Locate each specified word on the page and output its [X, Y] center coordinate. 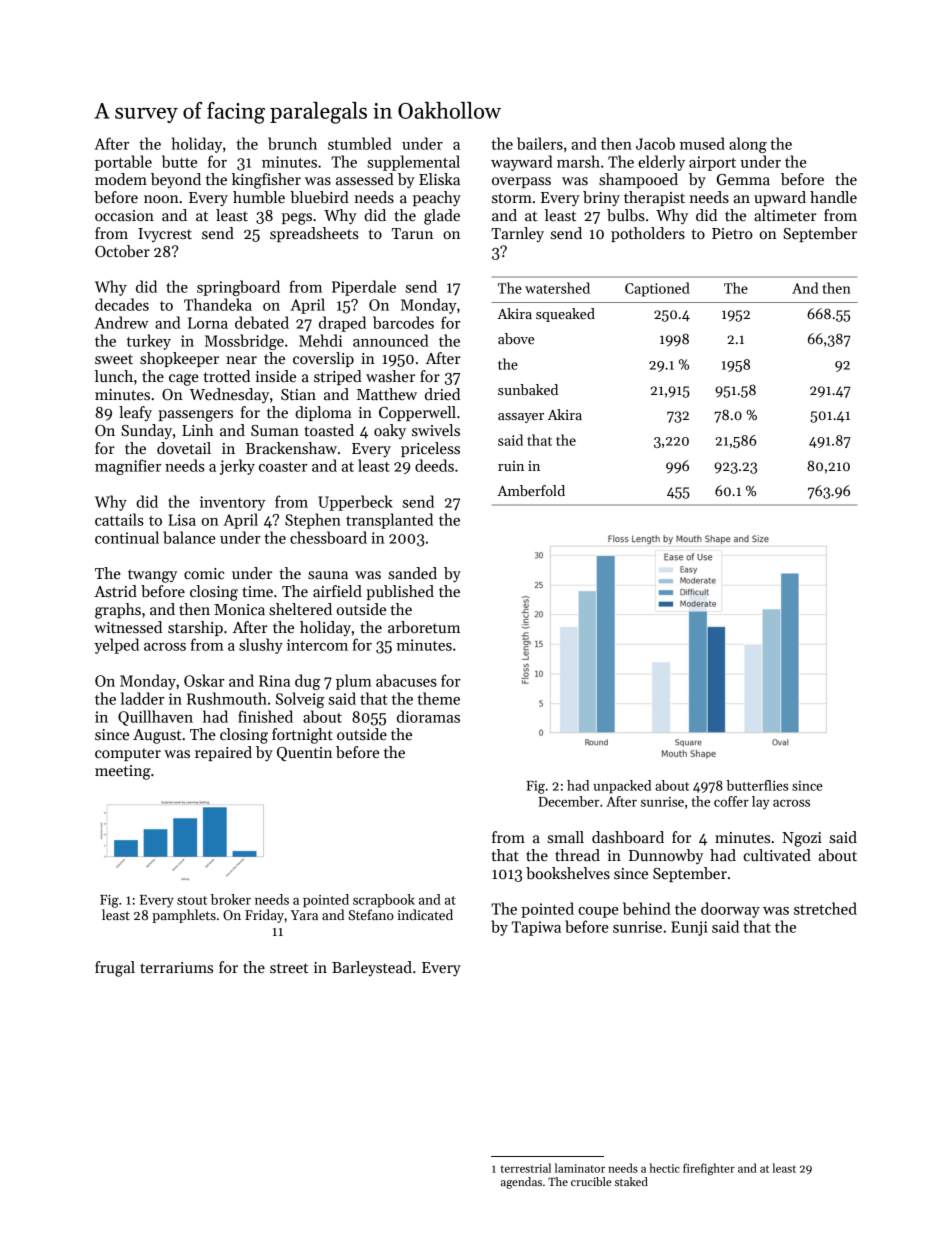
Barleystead [372, 968]
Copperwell [417, 413]
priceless [430, 449]
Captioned [657, 289]
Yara [304, 915]
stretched [825, 908]
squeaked [565, 315]
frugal [115, 969]
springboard [238, 288]
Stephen [313, 521]
